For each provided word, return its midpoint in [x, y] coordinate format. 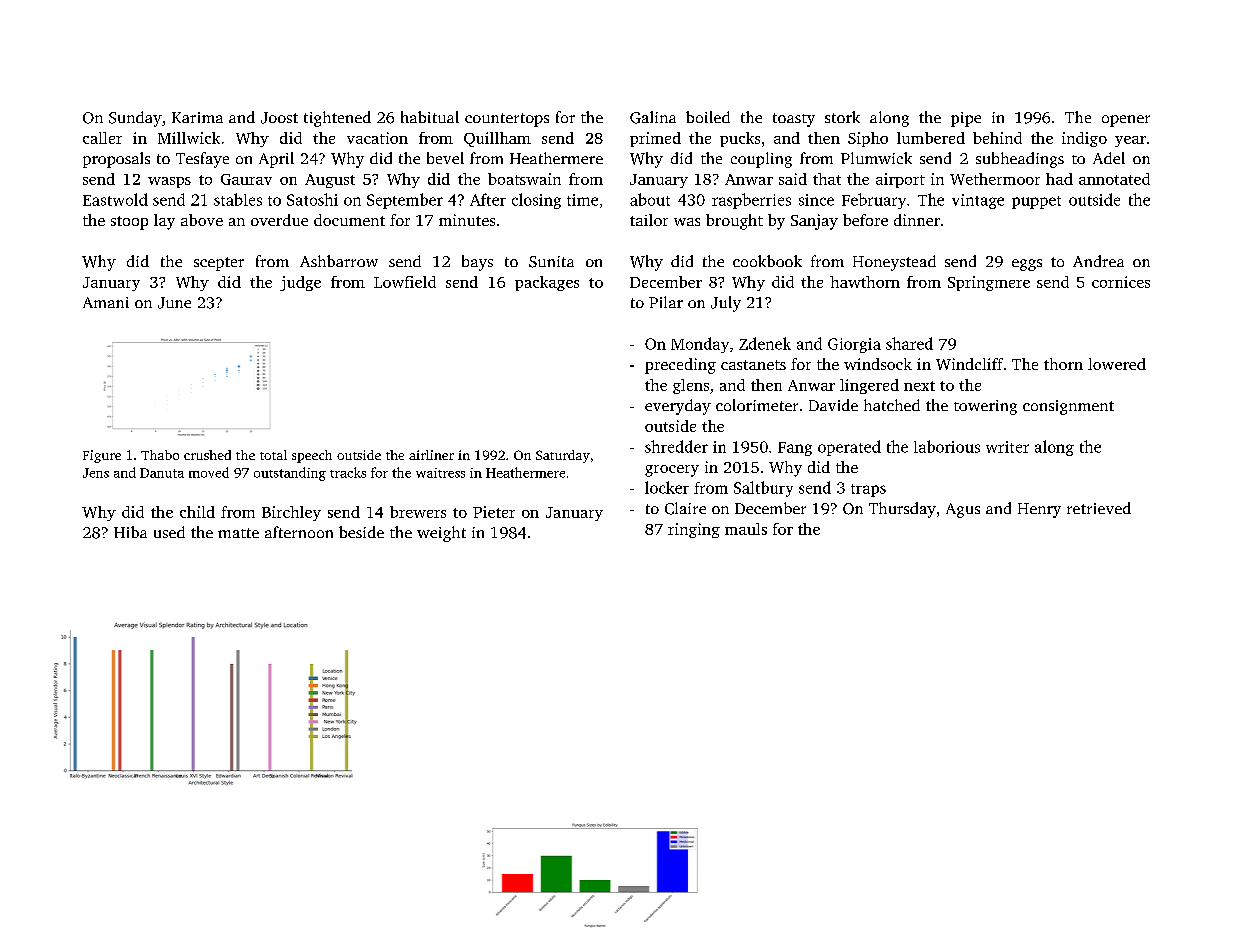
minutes [467, 220]
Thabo [160, 455]
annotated [1114, 179]
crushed [207, 455]
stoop [129, 223]
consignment [1068, 407]
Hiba [130, 532]
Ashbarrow [339, 261]
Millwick [189, 138]
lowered [1117, 364]
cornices [1121, 282]
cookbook [767, 261]
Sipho [868, 139]
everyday [678, 407]
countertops [507, 120]
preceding [680, 366]
